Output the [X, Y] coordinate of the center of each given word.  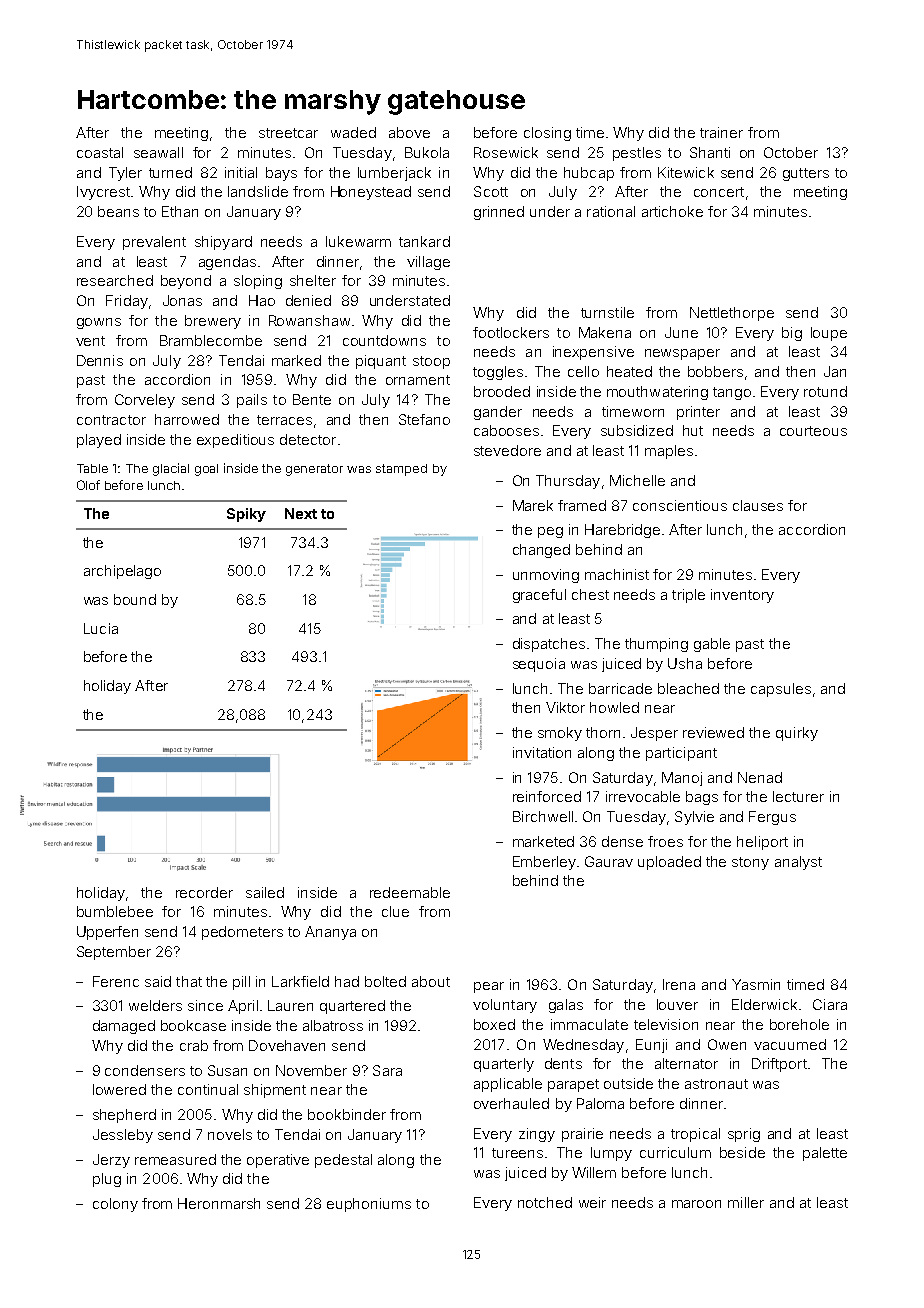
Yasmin [756, 984]
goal [206, 470]
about [431, 981]
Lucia [101, 628]
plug [107, 1180]
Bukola [427, 152]
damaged [124, 1027]
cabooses [506, 430]
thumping [656, 645]
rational [611, 211]
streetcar [288, 133]
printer [698, 413]
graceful [539, 596]
